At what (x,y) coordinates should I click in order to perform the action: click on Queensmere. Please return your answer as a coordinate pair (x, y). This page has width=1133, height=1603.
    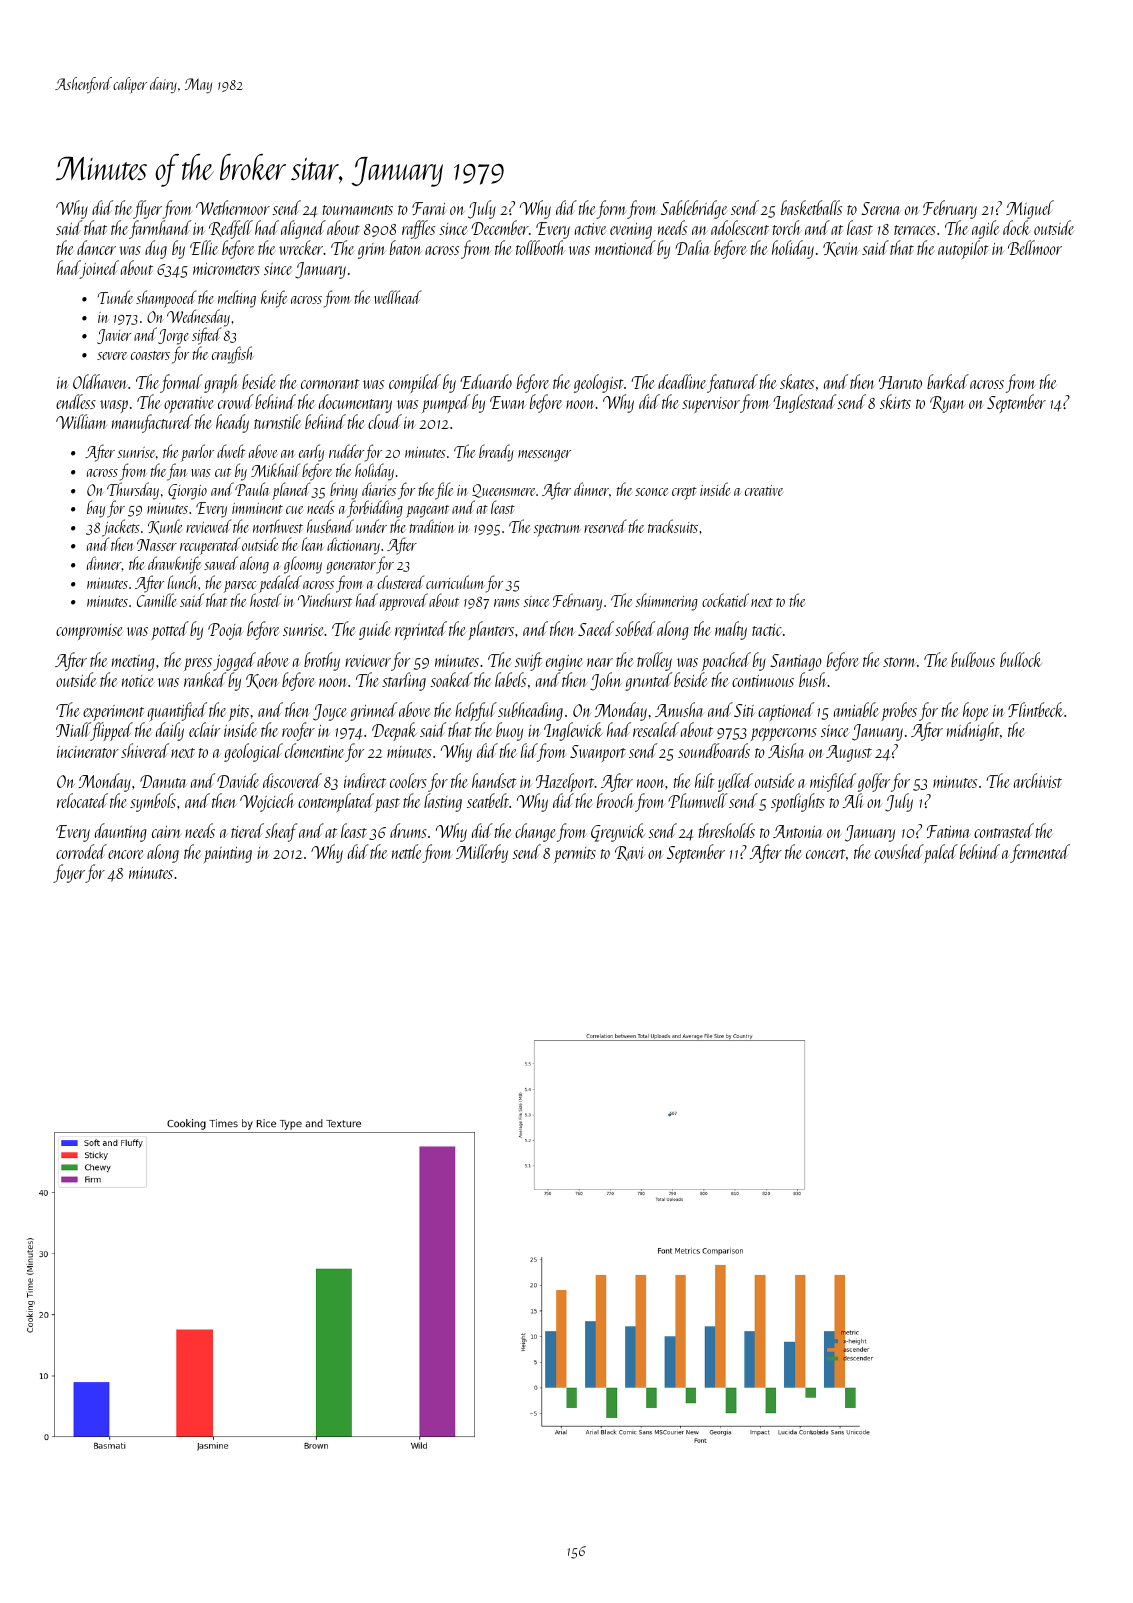
    Looking at the image, I should click on (503, 491).
